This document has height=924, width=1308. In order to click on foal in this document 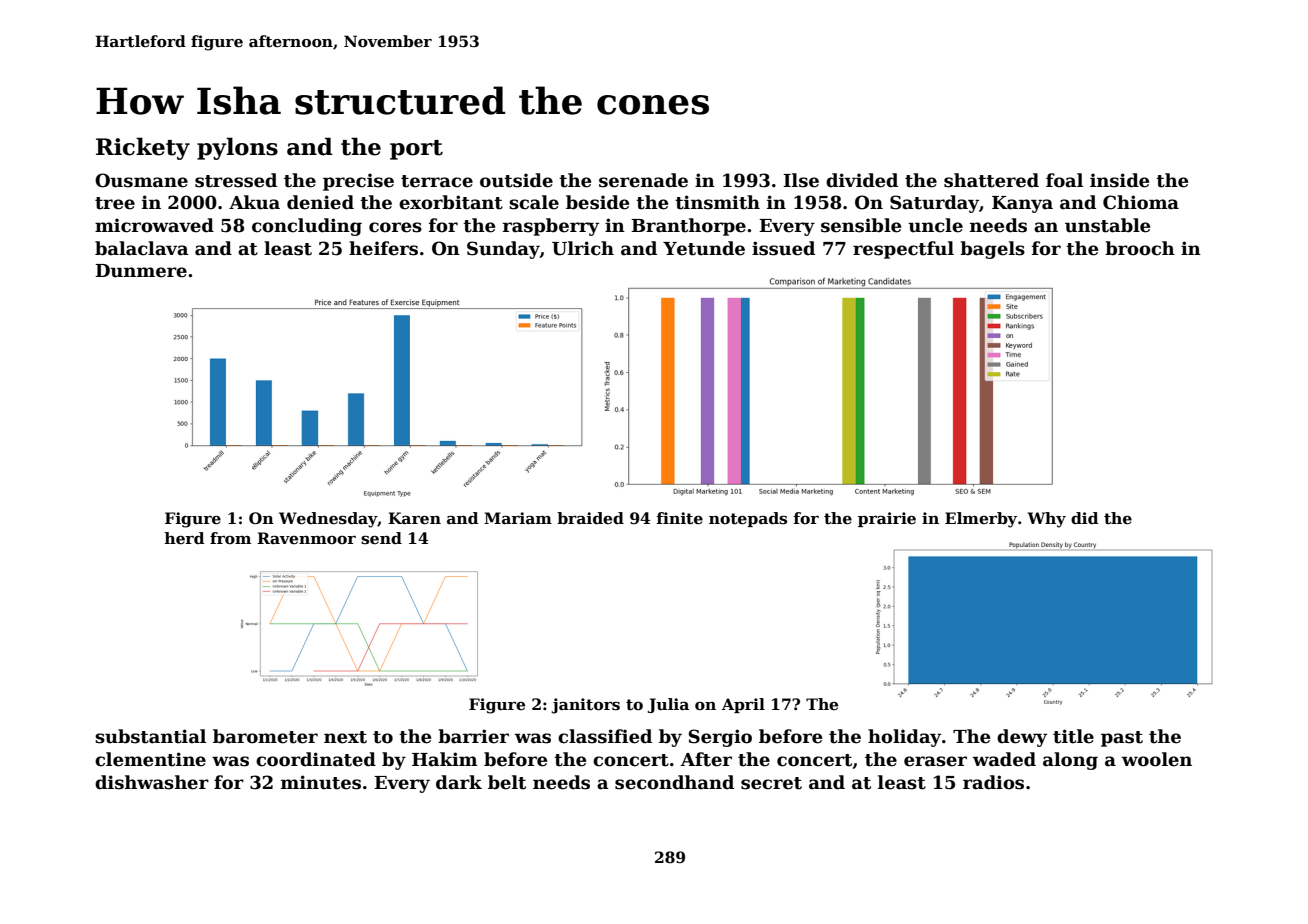, I will do `click(1064, 180)`.
